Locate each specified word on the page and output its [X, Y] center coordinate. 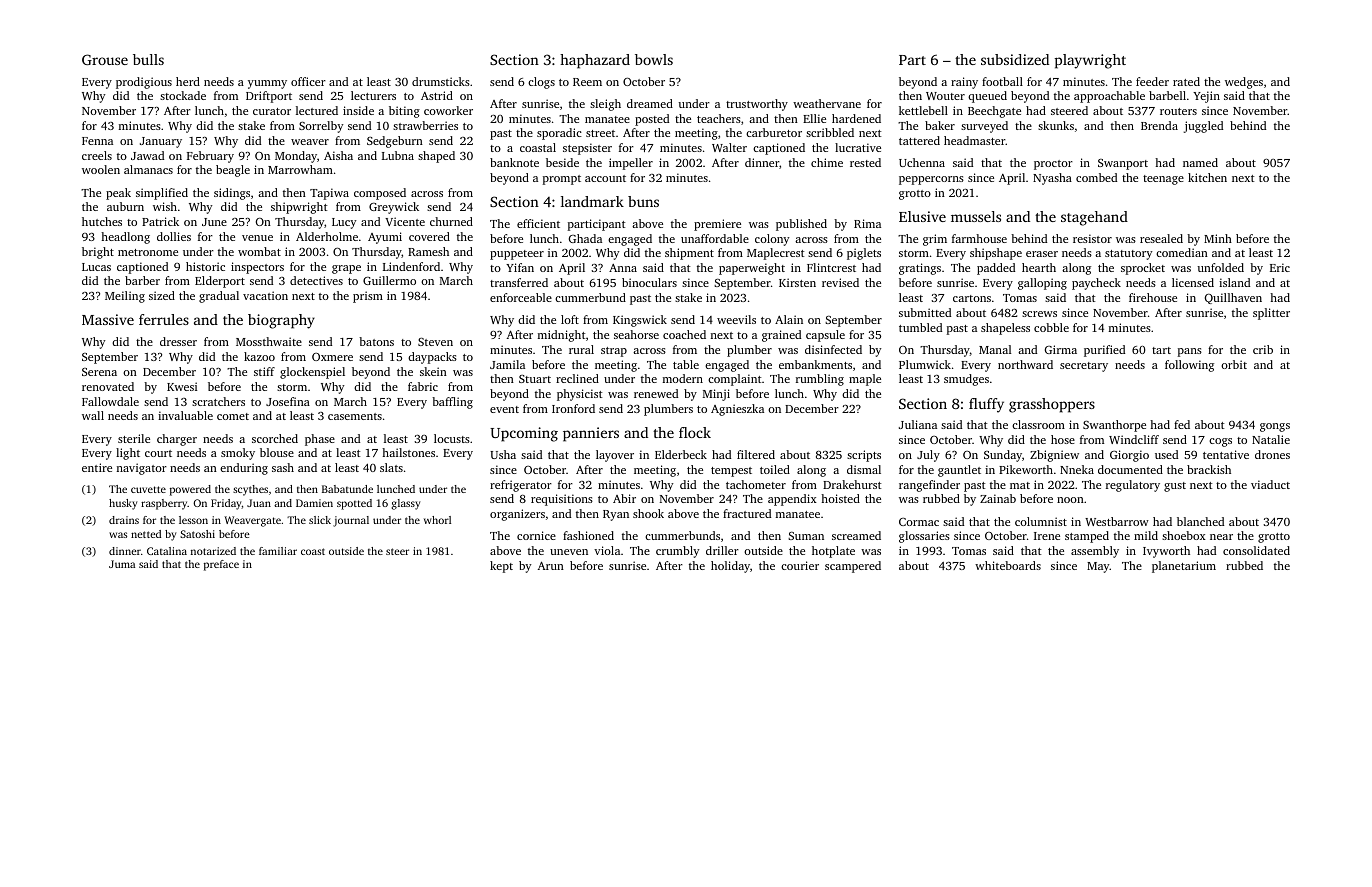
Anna [623, 268]
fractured [747, 513]
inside [358, 110]
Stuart [535, 379]
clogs [541, 83]
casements [355, 416]
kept [501, 567]
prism [368, 297]
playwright [1090, 61]
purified [1104, 351]
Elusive [922, 216]
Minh [1218, 238]
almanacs [148, 169]
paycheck [1096, 284]
